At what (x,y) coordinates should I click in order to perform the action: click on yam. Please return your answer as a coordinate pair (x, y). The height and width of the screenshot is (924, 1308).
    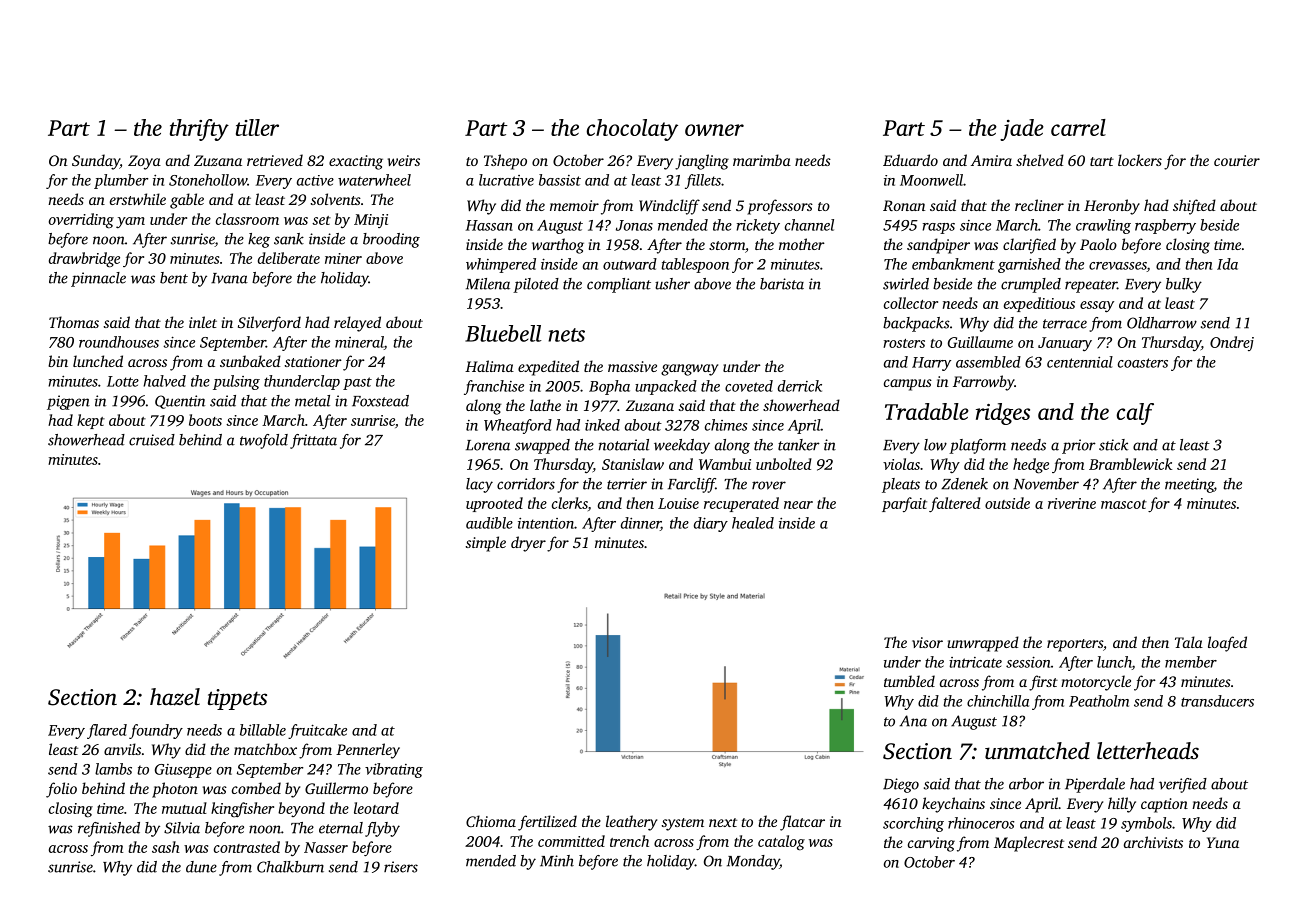
    Looking at the image, I should click on (130, 222).
